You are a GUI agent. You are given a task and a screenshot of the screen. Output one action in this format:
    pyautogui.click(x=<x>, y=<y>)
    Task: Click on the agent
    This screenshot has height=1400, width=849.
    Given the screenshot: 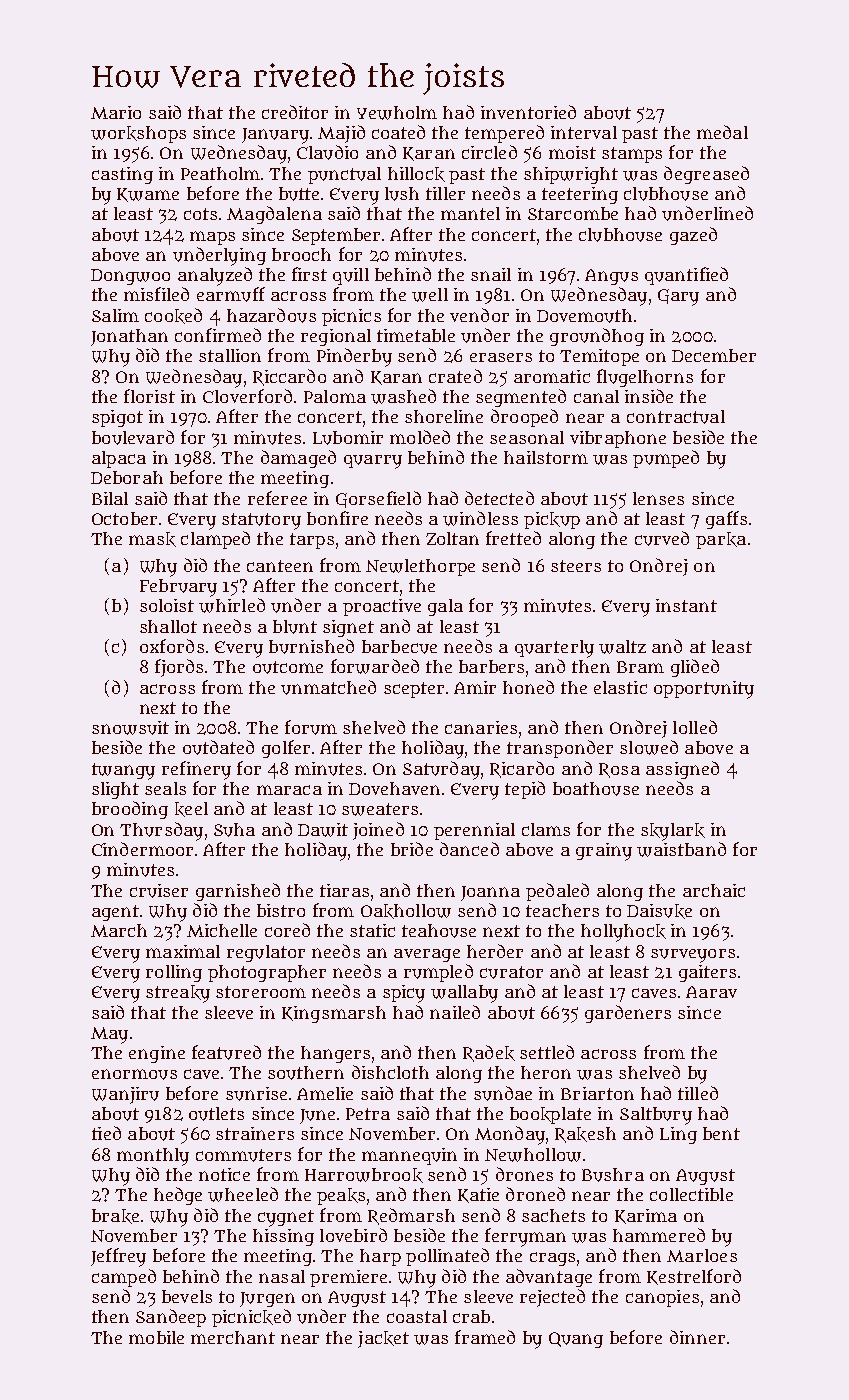 What is the action you would take?
    pyautogui.click(x=115, y=913)
